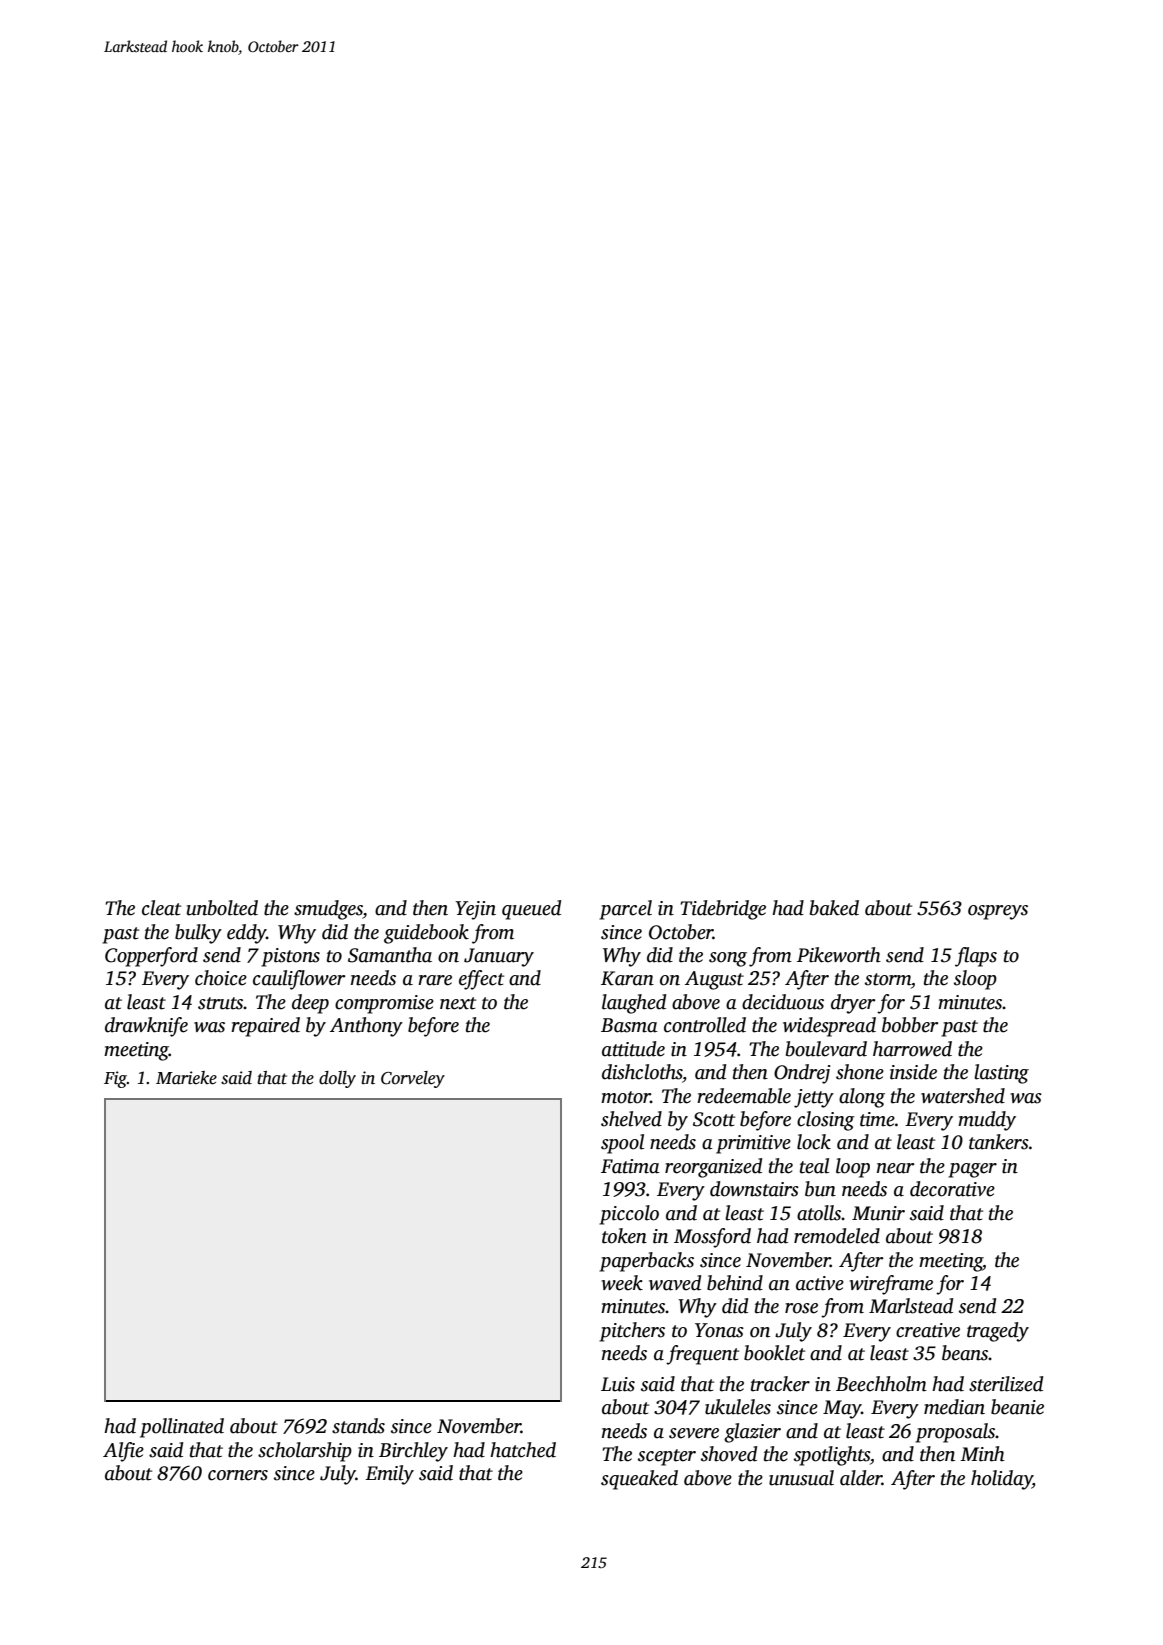  Describe the element at coordinates (1006, 1384) in the image. I see `sterilized` at that location.
